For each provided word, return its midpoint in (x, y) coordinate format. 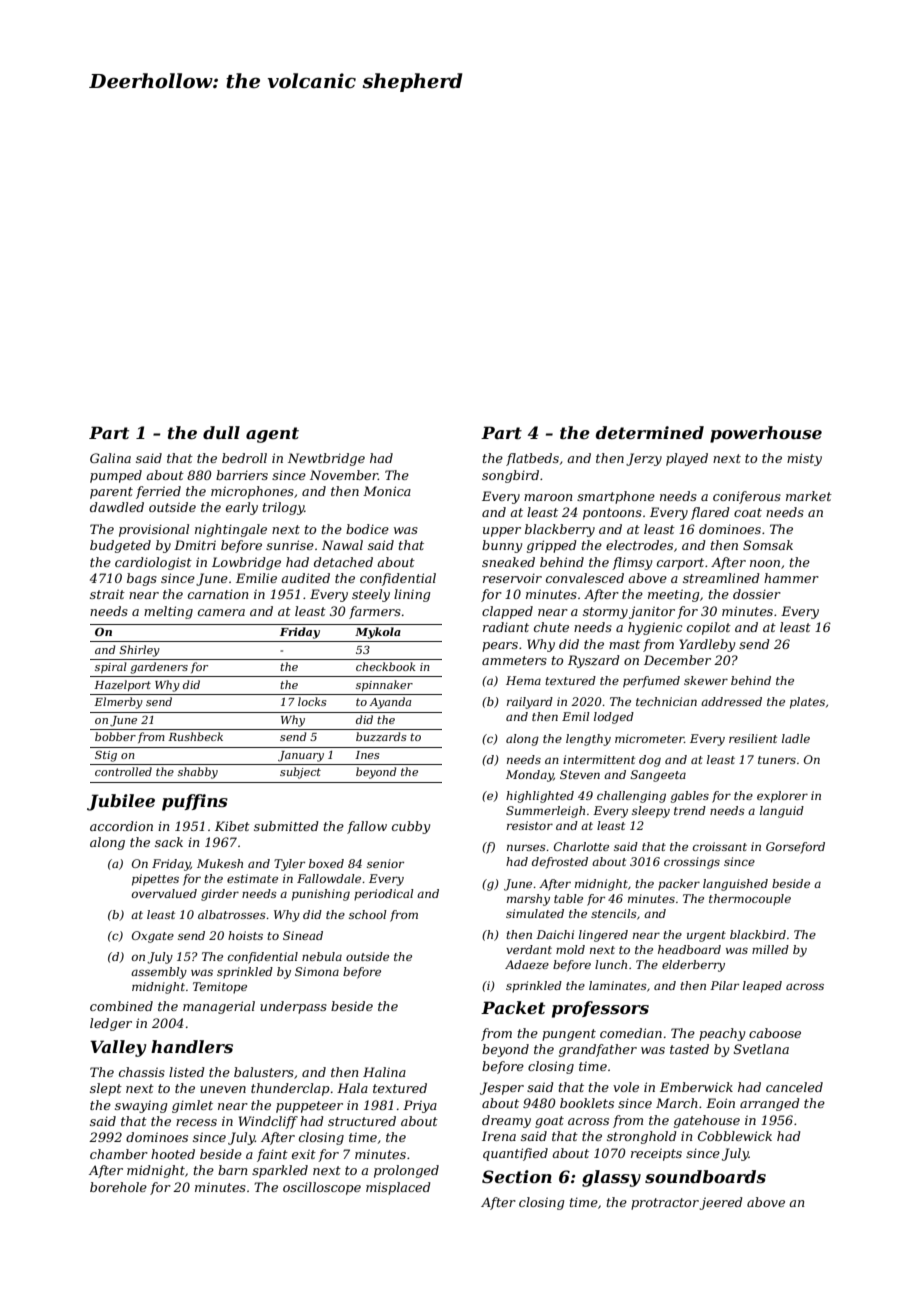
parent (111, 493)
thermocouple (750, 900)
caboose (775, 1033)
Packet (513, 1007)
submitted (286, 826)
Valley (118, 1048)
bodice (367, 529)
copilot (709, 628)
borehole (118, 1187)
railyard (530, 703)
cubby (411, 827)
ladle (796, 738)
